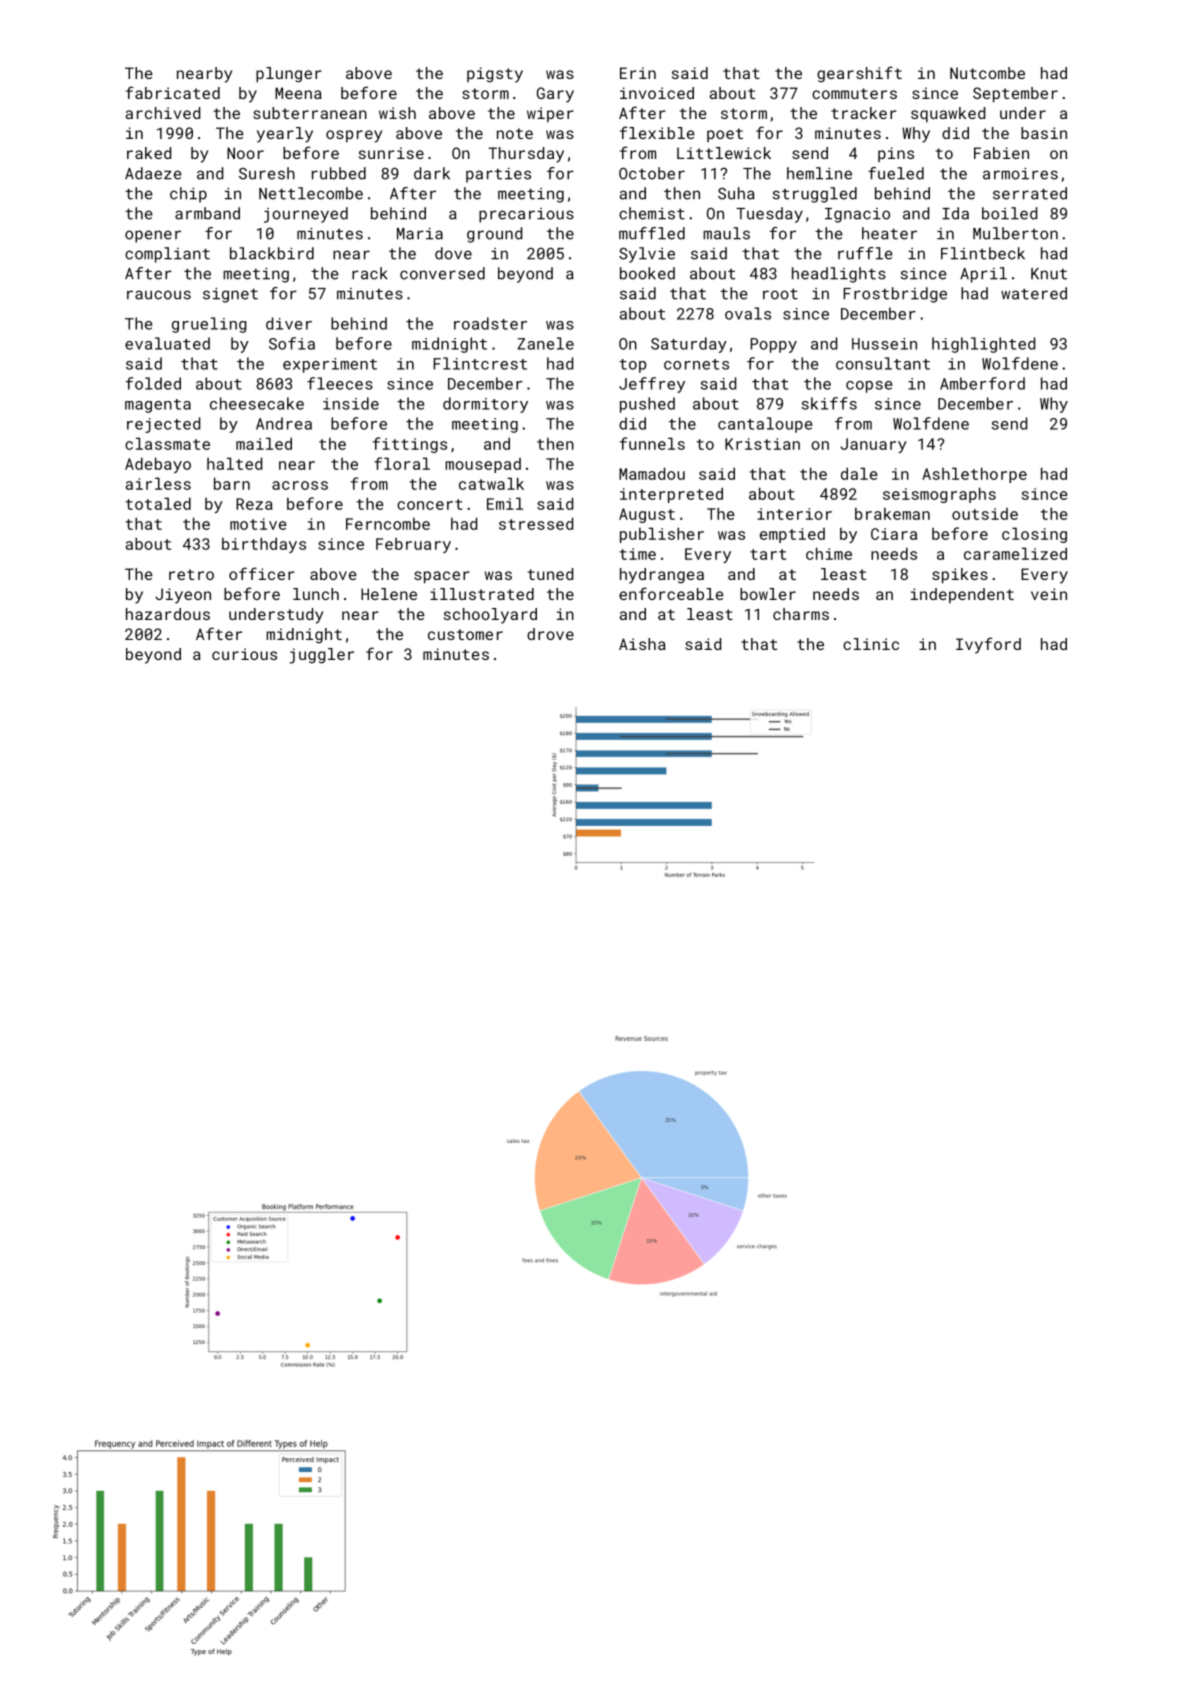 Image resolution: width=1193 pixels, height=1687 pixels. Describe the element at coordinates (321, 656) in the image. I see `juggler` at that location.
